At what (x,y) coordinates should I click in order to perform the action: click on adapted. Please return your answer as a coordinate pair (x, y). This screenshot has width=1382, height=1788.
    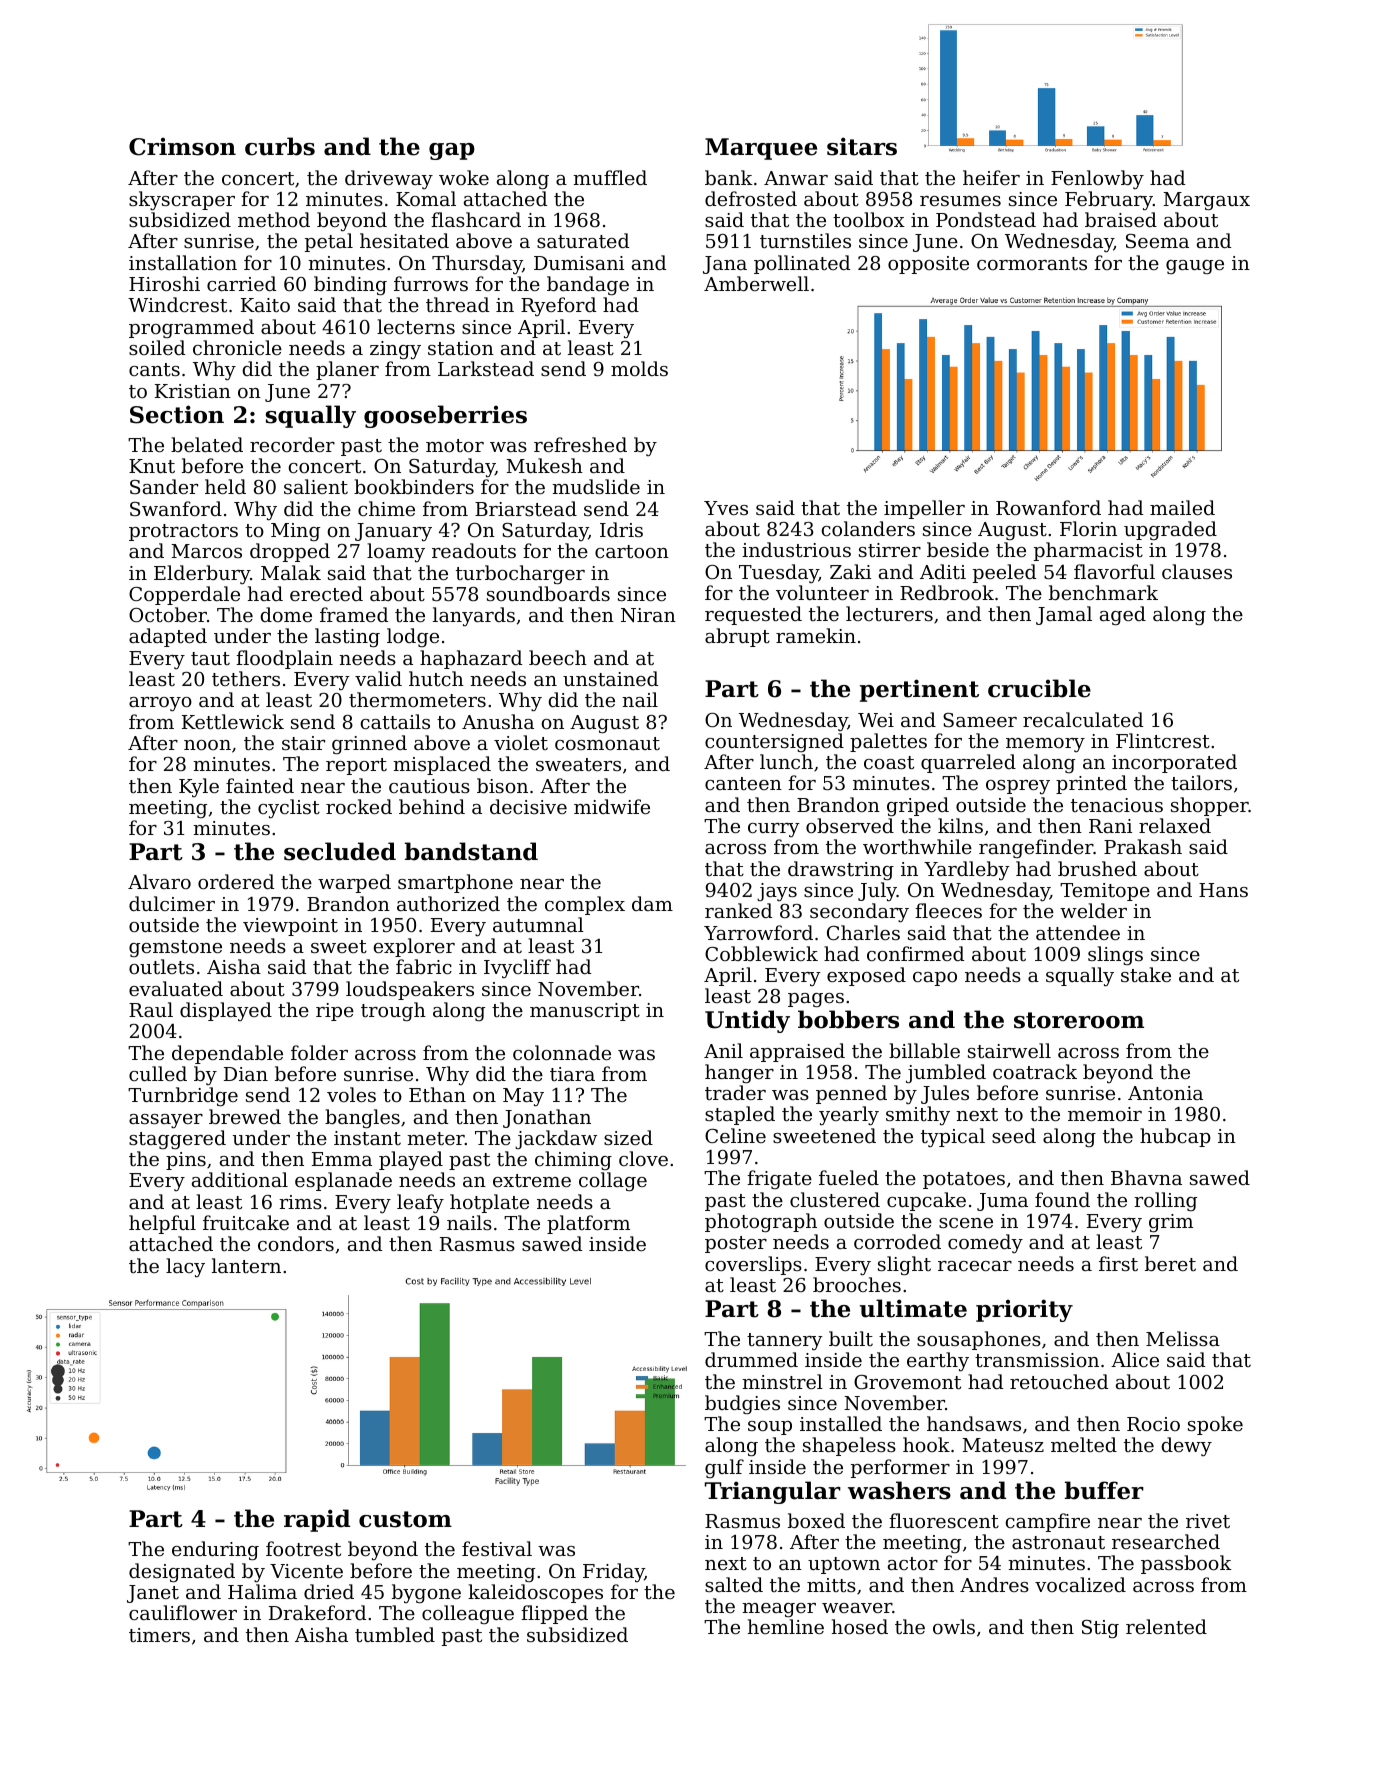
    Looking at the image, I should click on (168, 637).
